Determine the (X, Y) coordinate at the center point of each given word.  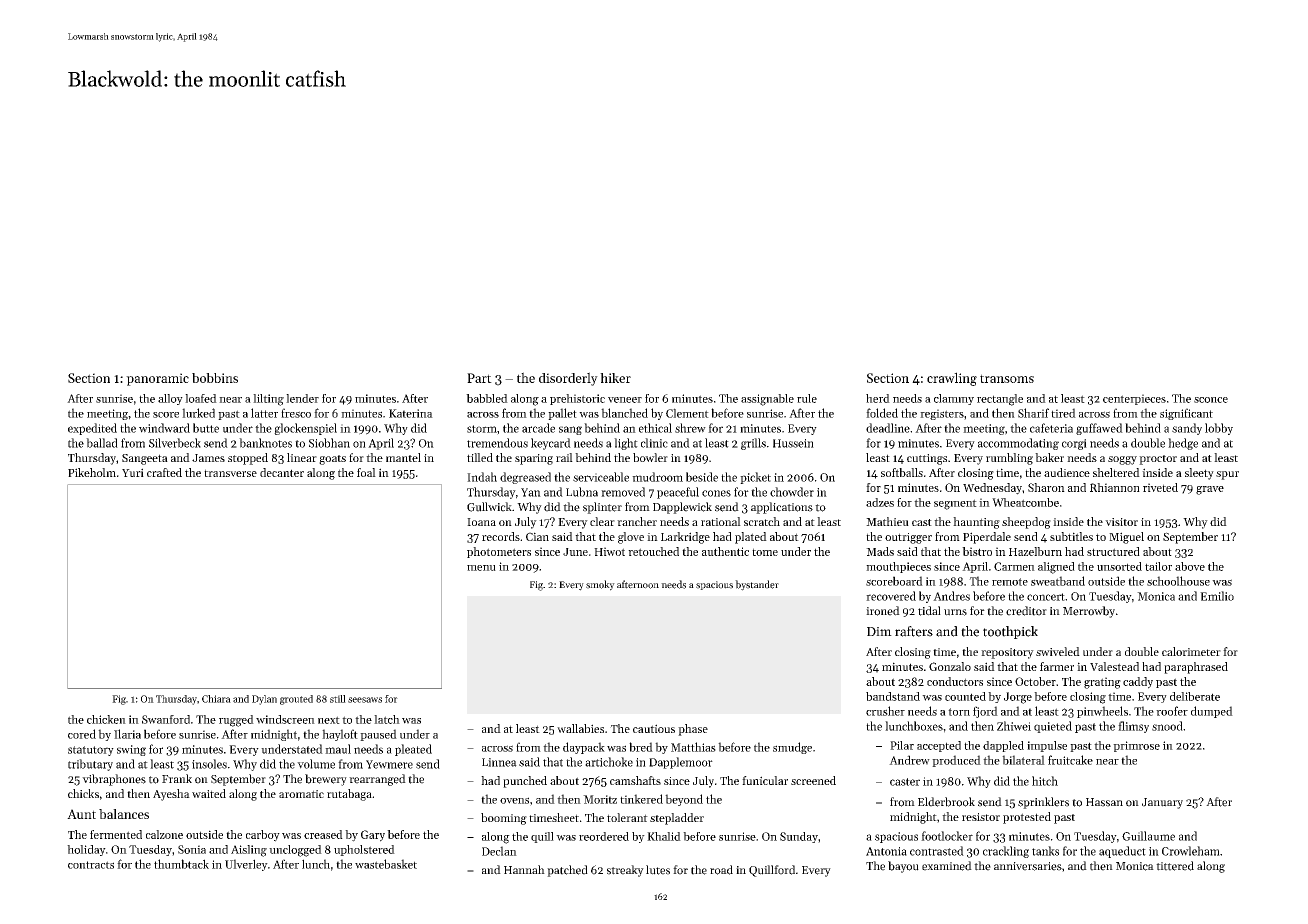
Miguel (1126, 538)
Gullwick (489, 507)
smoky (600, 585)
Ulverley (246, 865)
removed (623, 492)
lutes (658, 870)
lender (302, 398)
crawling (952, 379)
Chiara (216, 699)
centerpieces (1134, 399)
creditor (1026, 611)
